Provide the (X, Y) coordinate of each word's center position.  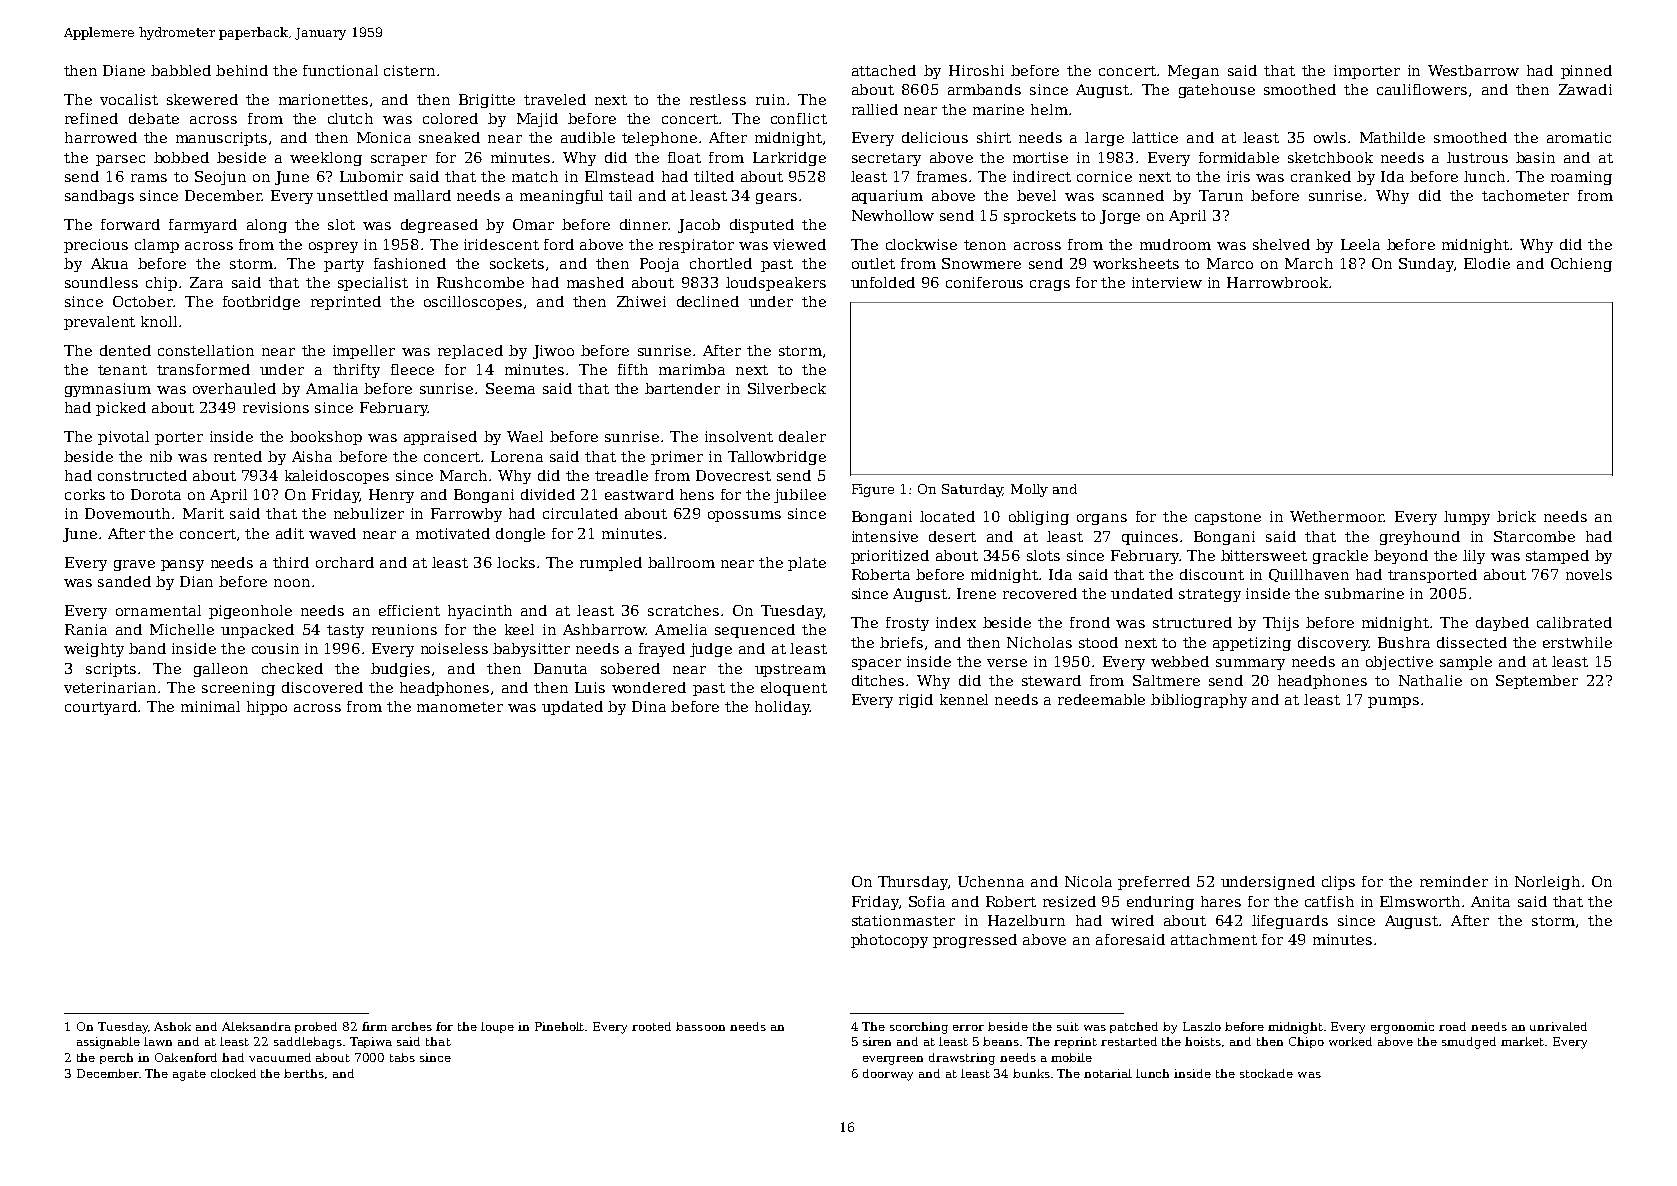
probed (316, 1027)
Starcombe (1534, 536)
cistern (409, 70)
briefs (901, 642)
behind (242, 70)
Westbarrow (1473, 70)
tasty (345, 631)
